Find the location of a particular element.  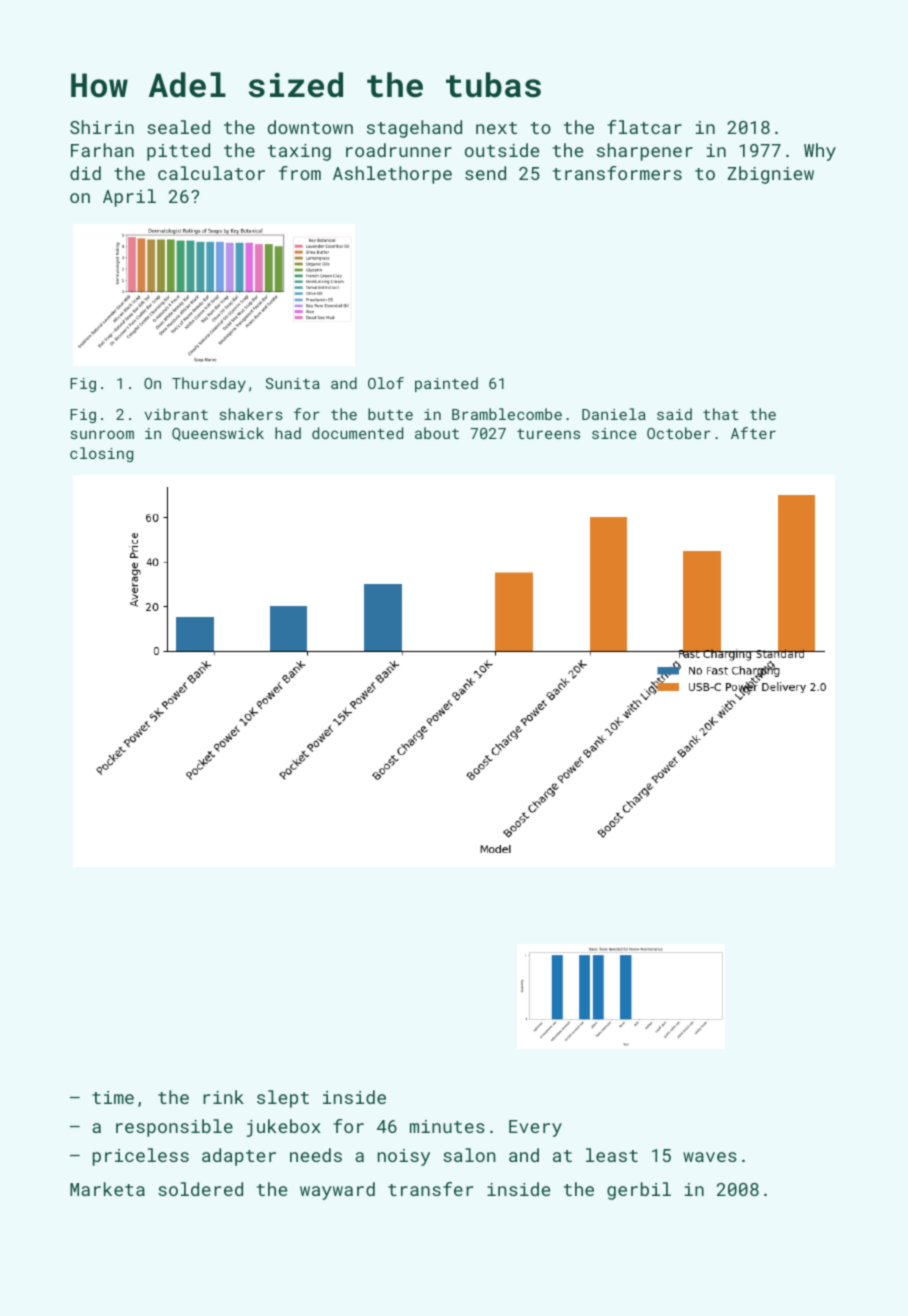

salon is located at coordinates (469, 1155).
